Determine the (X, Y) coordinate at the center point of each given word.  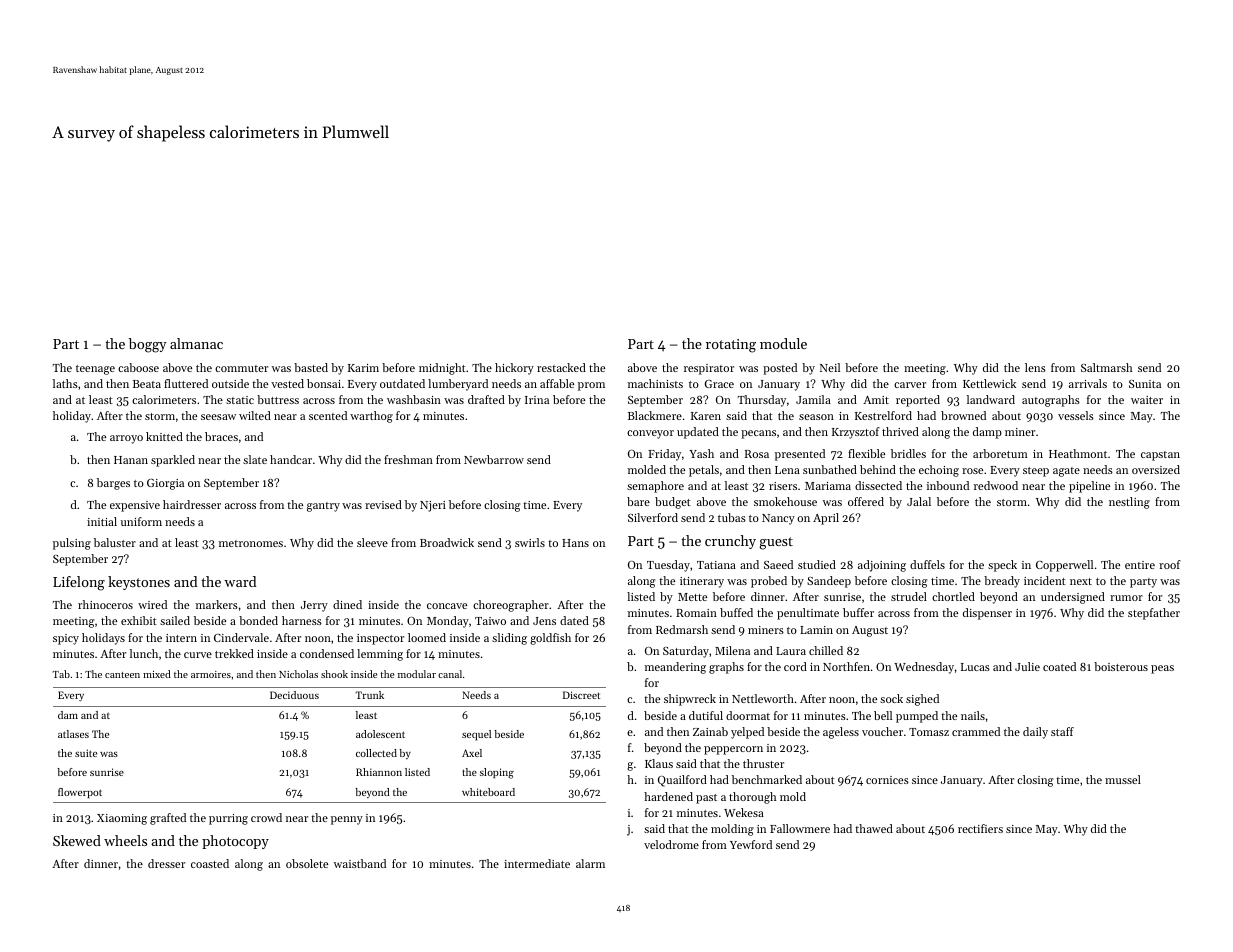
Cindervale (241, 637)
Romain (696, 613)
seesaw (218, 417)
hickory (514, 369)
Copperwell (1064, 566)
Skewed (77, 840)
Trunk (369, 695)
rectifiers (980, 828)
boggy (148, 345)
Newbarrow (494, 459)
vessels (1076, 415)
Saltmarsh (1107, 367)
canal (450, 674)
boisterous (1121, 666)
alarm (590, 863)
